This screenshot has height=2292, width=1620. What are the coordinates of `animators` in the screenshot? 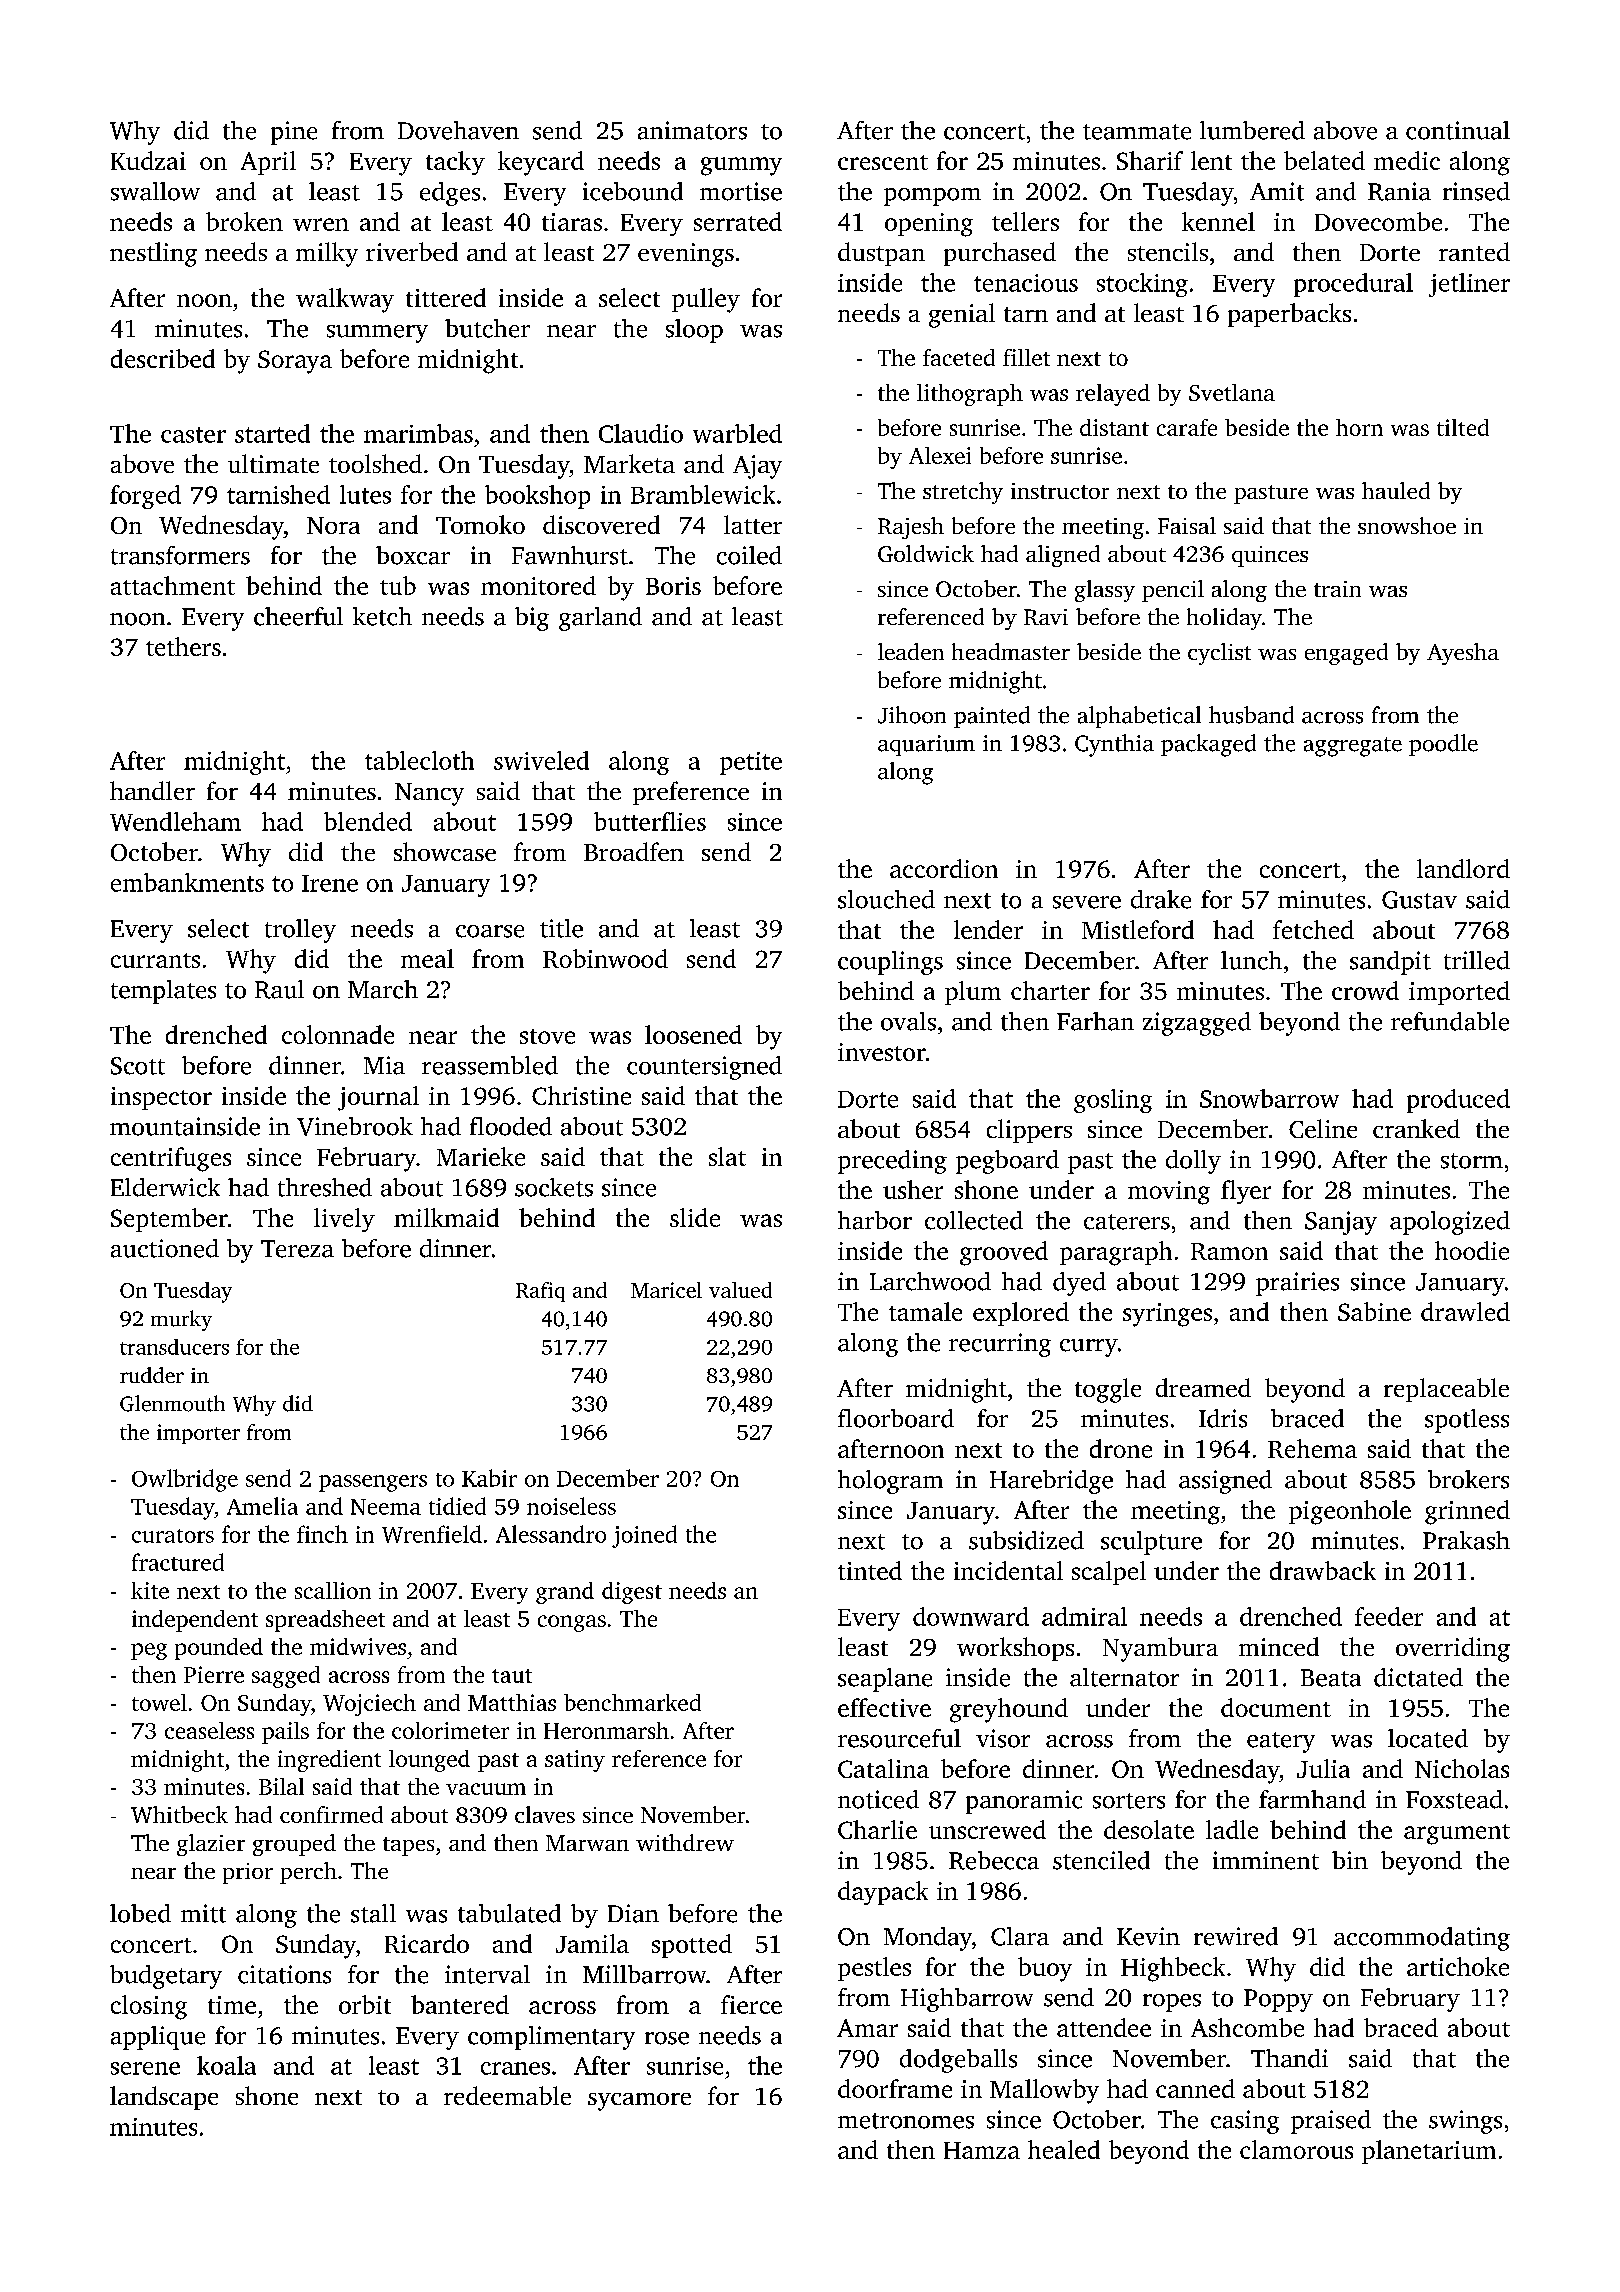 It's located at (692, 130).
